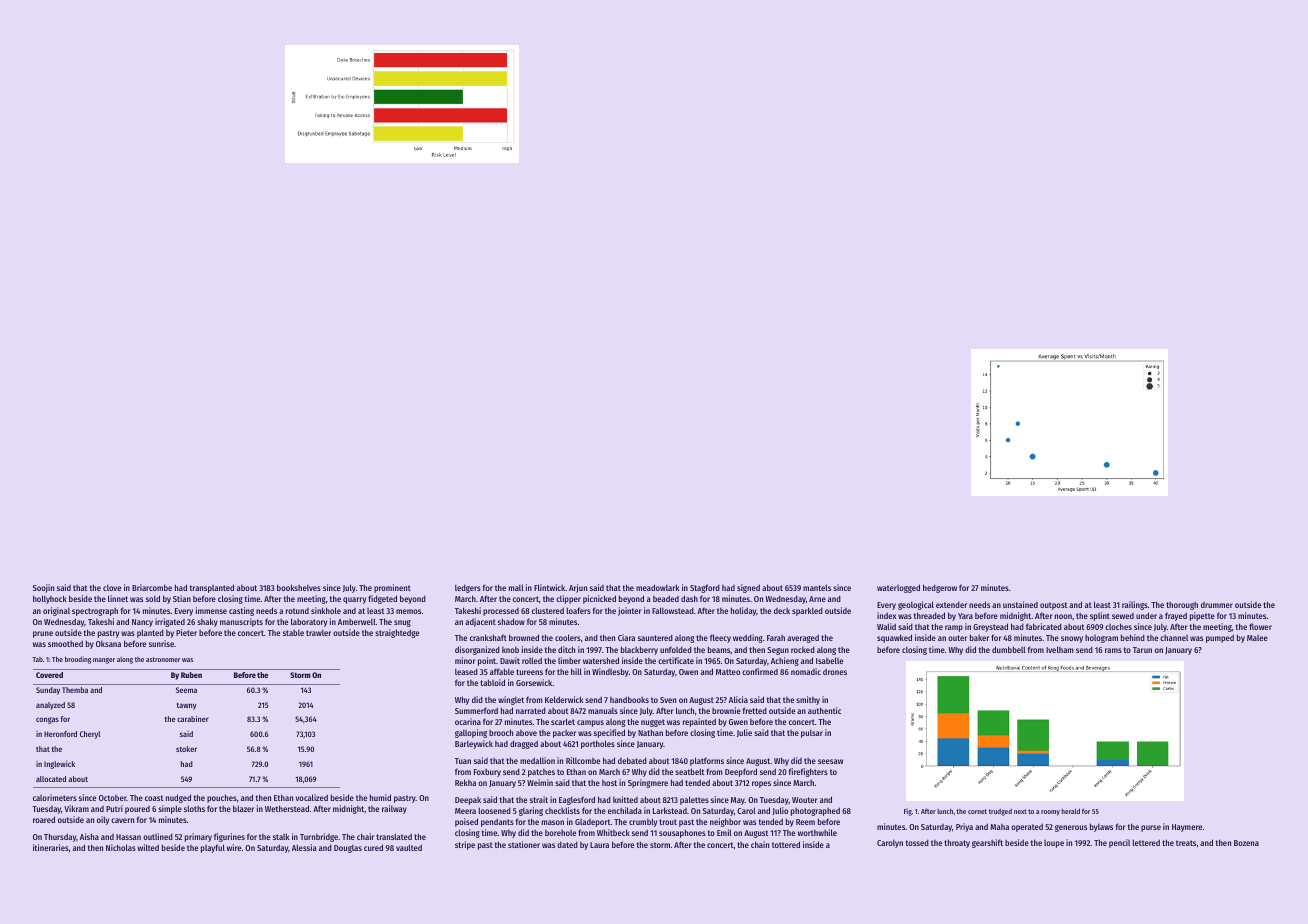  Describe the element at coordinates (409, 847) in the screenshot. I see `vaulted` at that location.
